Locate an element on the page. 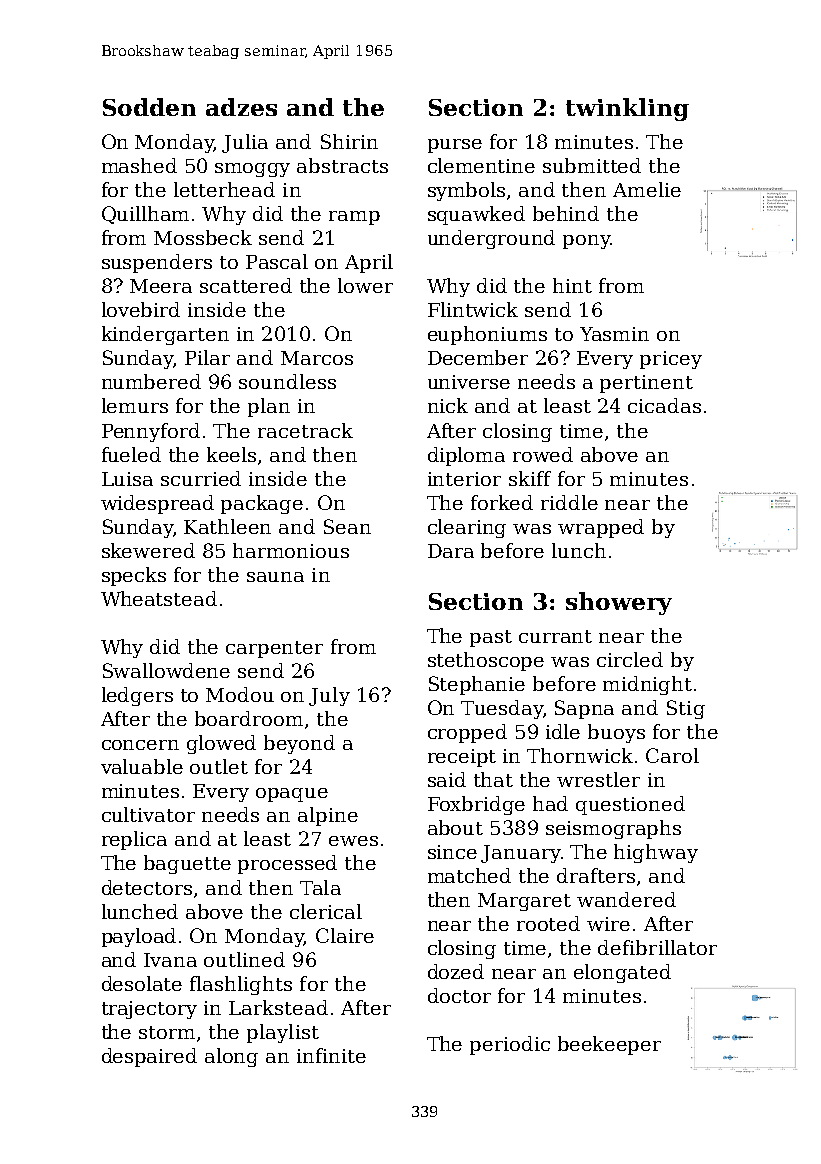  Foxbridge is located at coordinates (476, 805).
